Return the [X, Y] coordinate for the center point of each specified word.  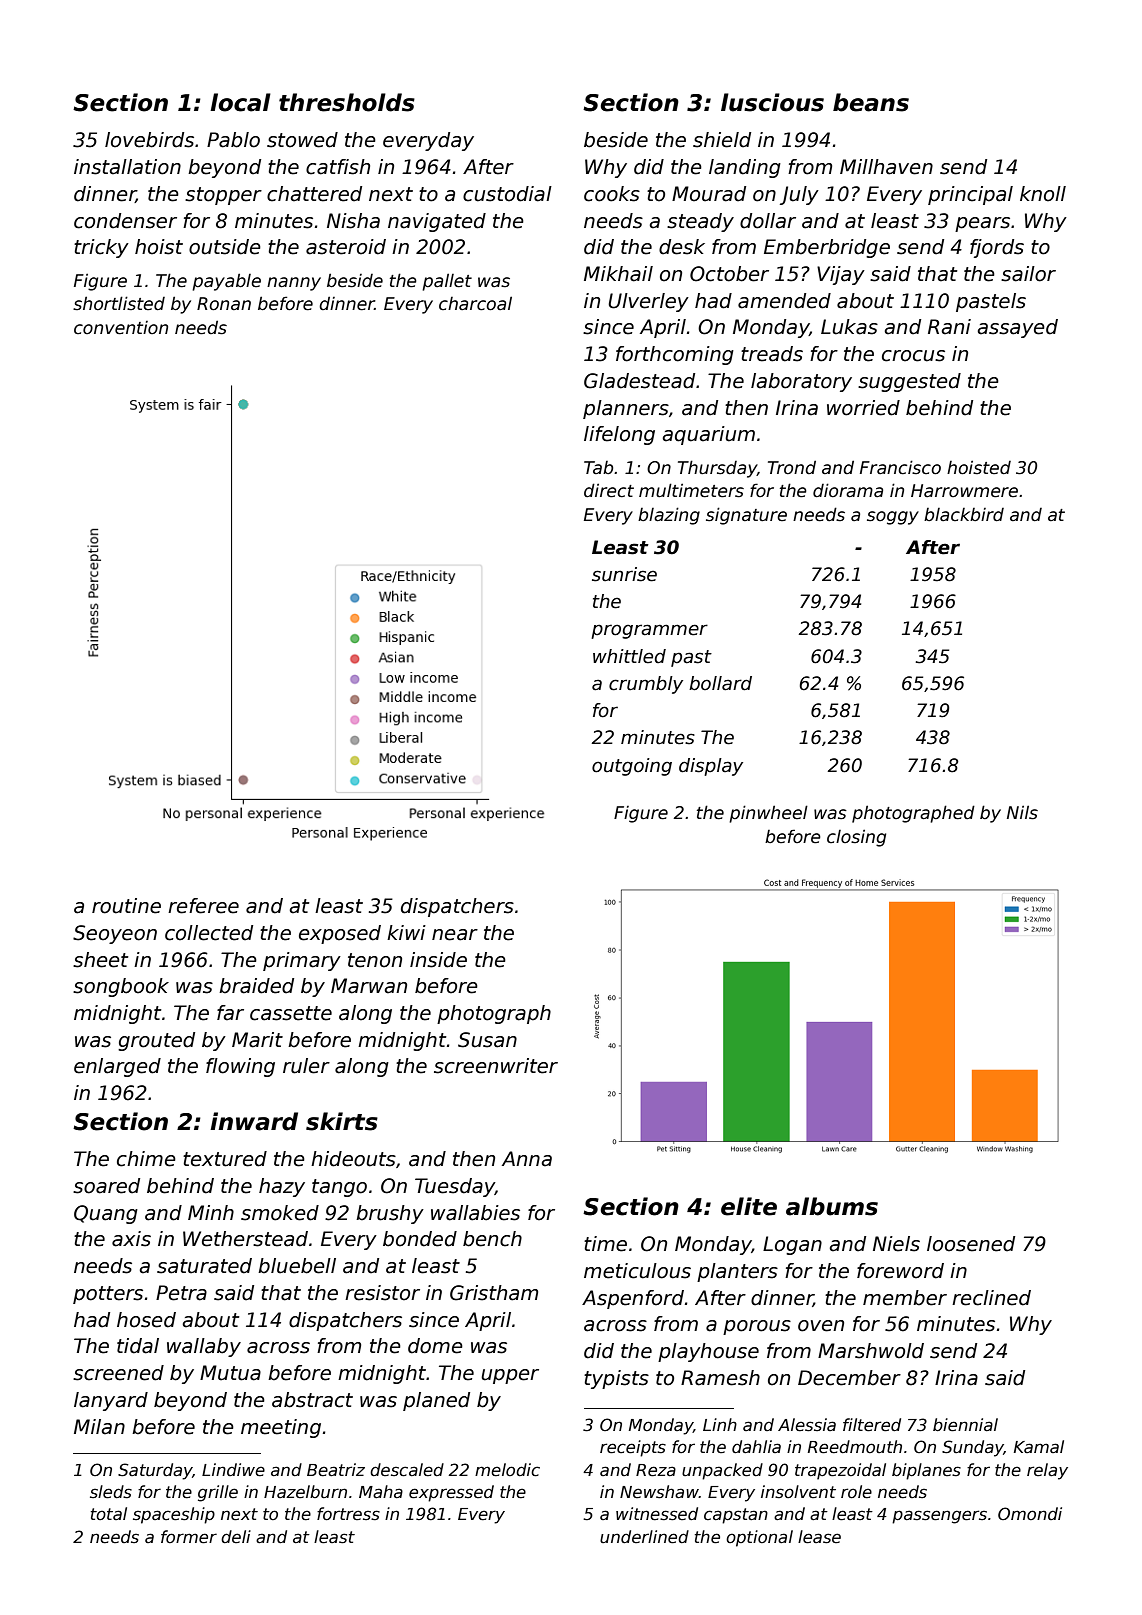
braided [256, 986]
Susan [487, 1040]
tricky [101, 248]
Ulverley [648, 302]
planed [436, 1401]
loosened [971, 1244]
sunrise [624, 574]
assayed [1017, 328]
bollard [720, 683]
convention [121, 328]
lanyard [111, 1401]
